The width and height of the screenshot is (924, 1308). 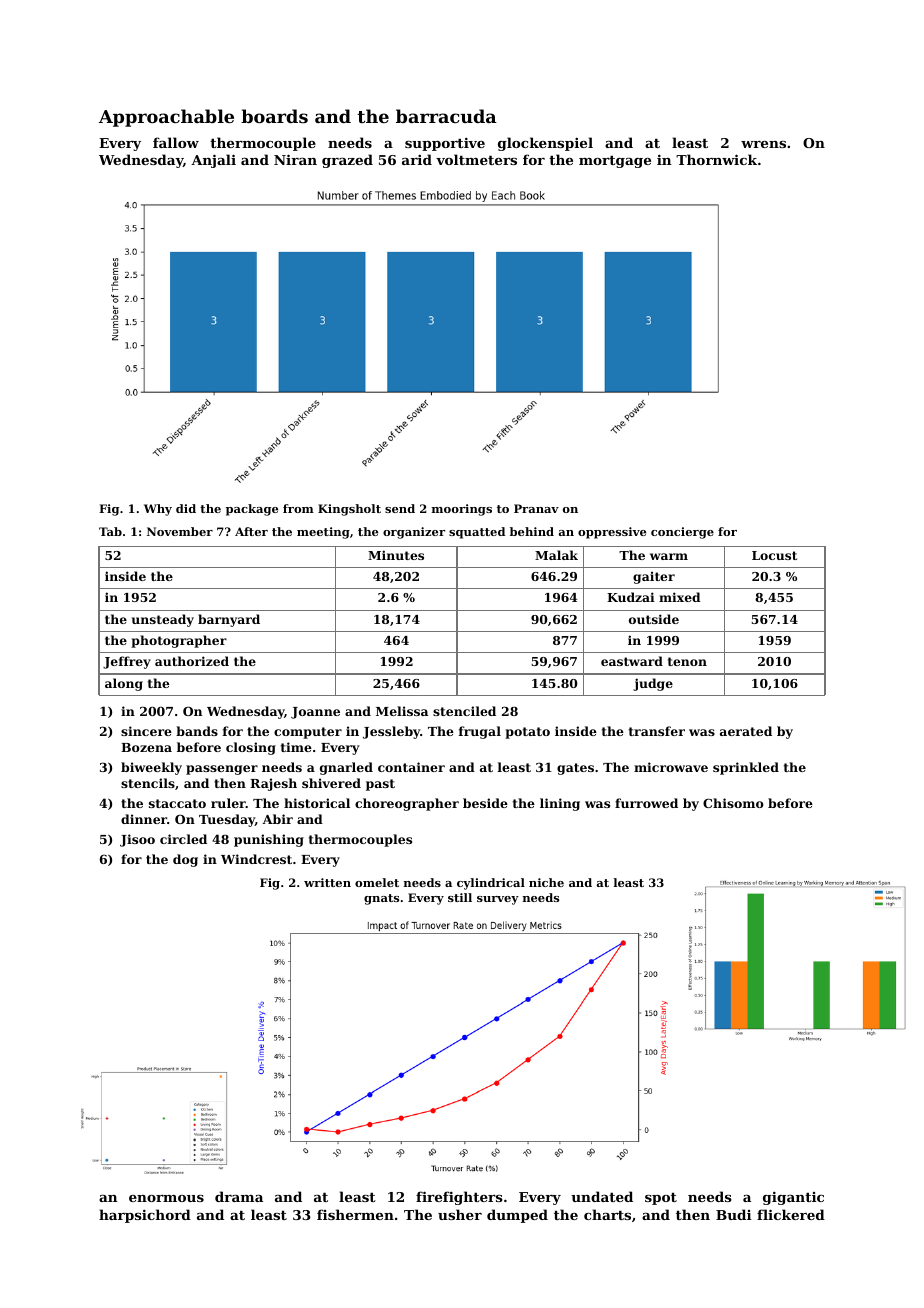 I want to click on concierge, so click(x=682, y=533).
